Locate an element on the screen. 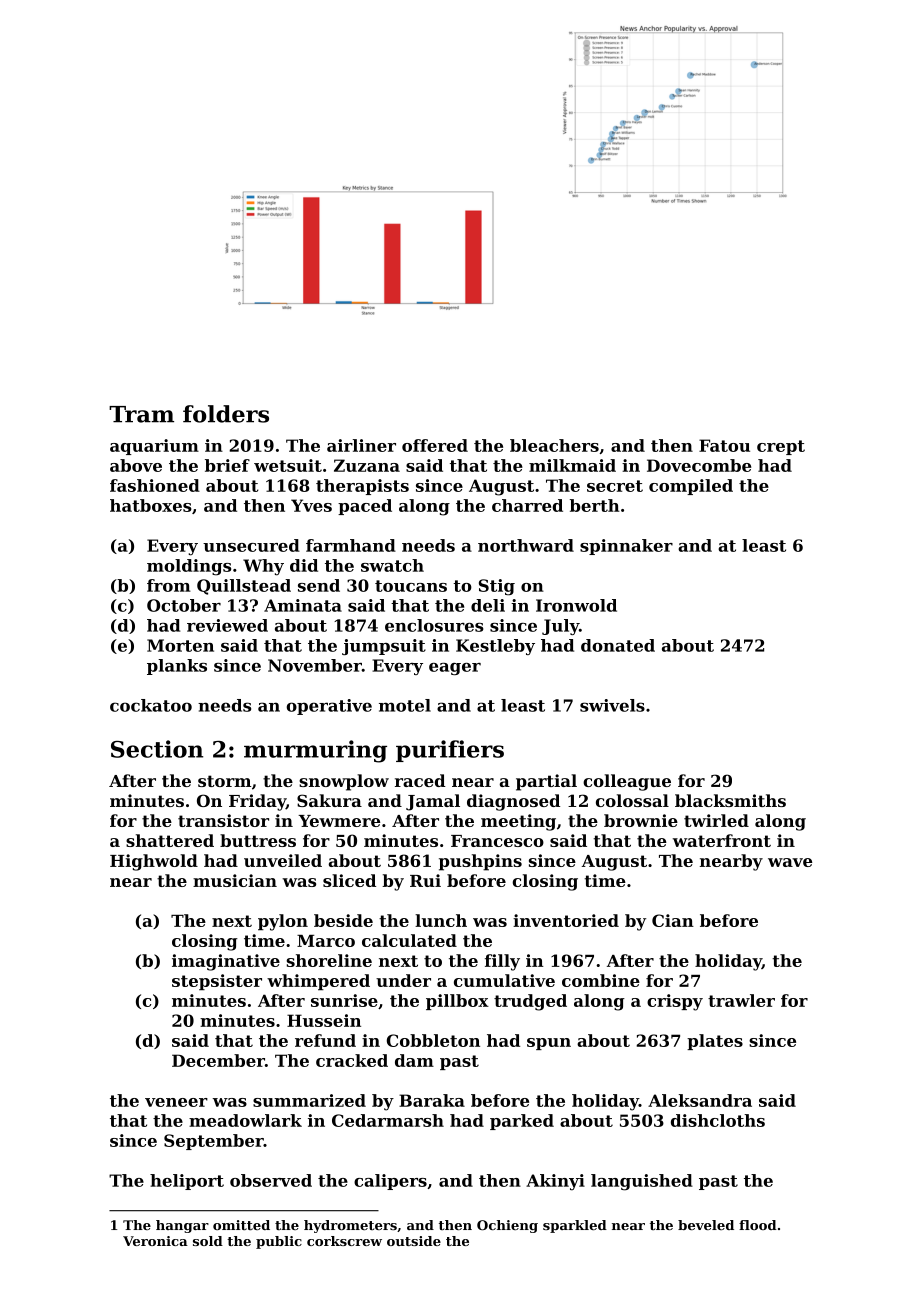  colleague is located at coordinates (627, 782).
